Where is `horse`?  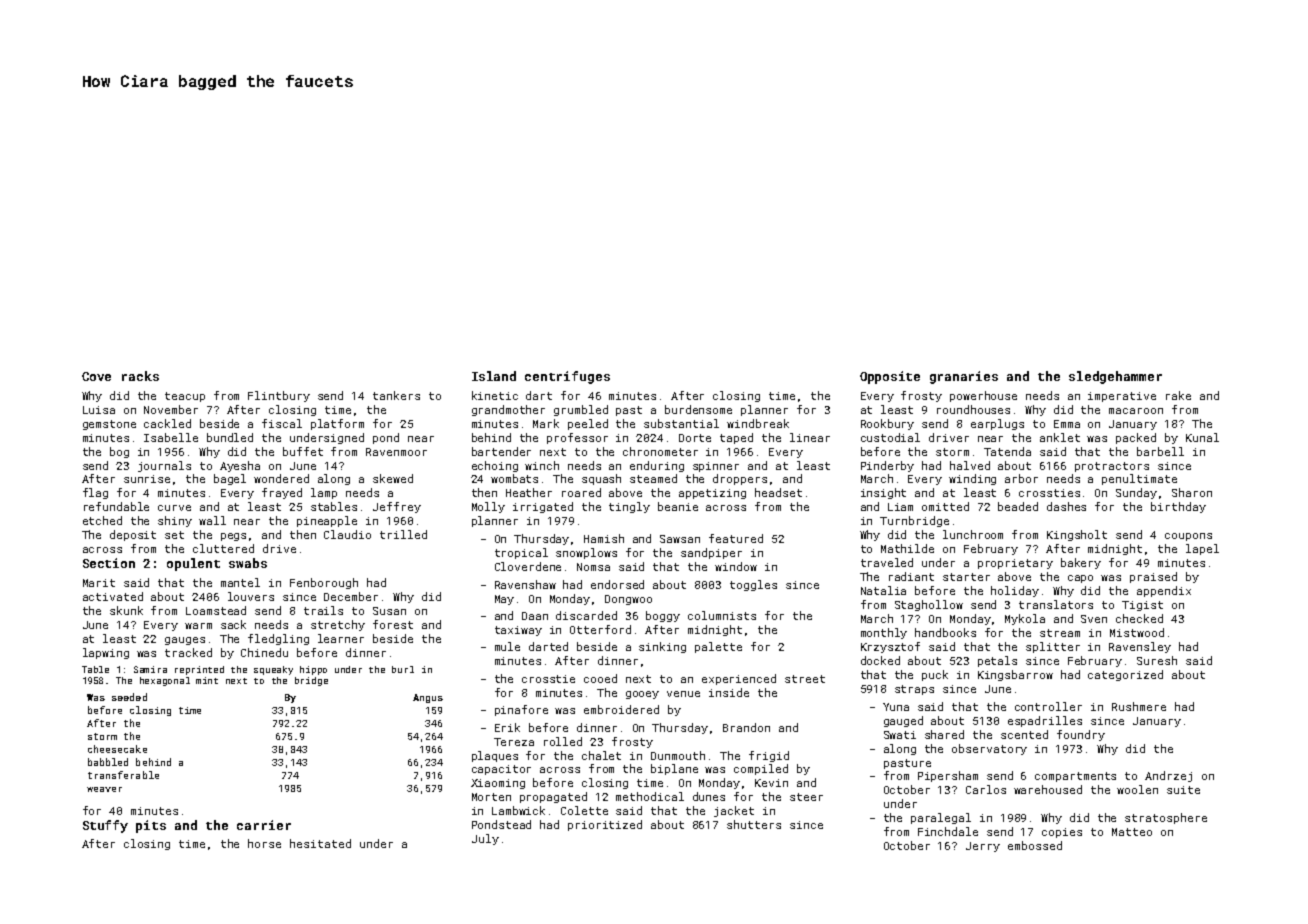
horse is located at coordinates (264, 843).
